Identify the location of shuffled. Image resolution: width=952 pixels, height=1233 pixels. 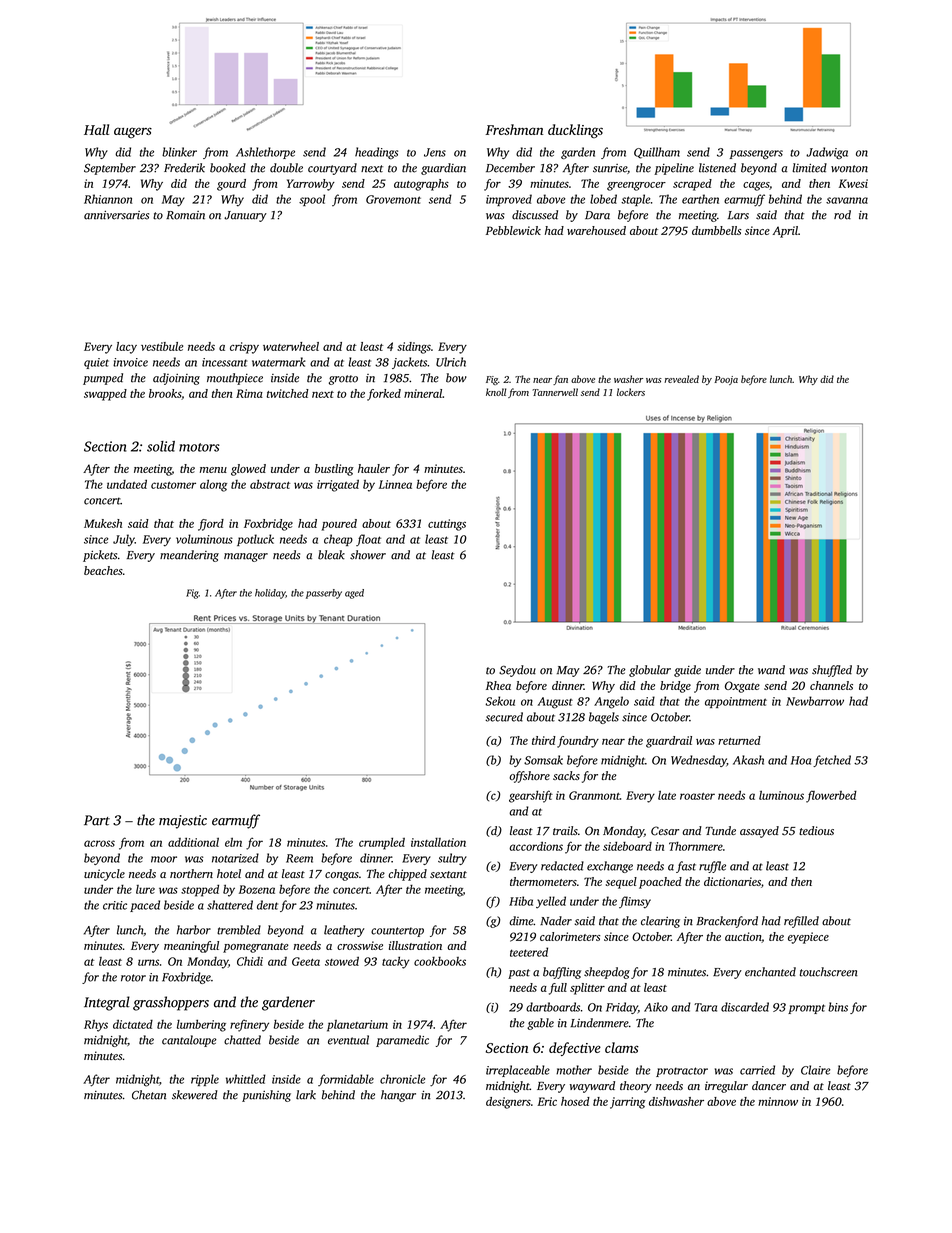
(832, 671).
